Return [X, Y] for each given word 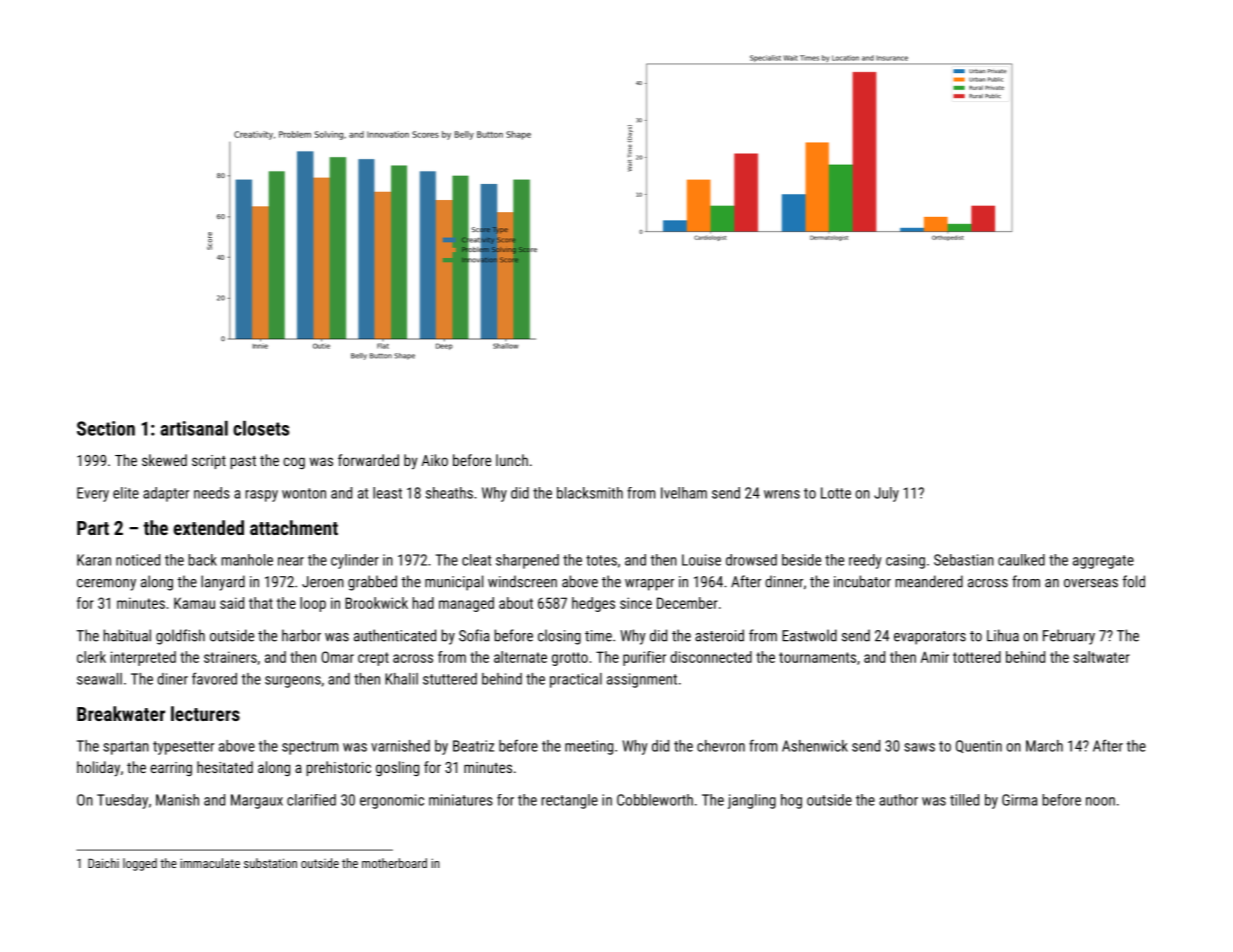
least [387, 493]
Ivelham [684, 493]
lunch [512, 460]
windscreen [522, 581]
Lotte [836, 493]
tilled [964, 800]
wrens [782, 494]
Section [106, 428]
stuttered [450, 679]
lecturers [205, 713]
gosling [397, 768]
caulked [1021, 560]
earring [171, 769]
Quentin [979, 746]
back [203, 560]
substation [270, 863]
